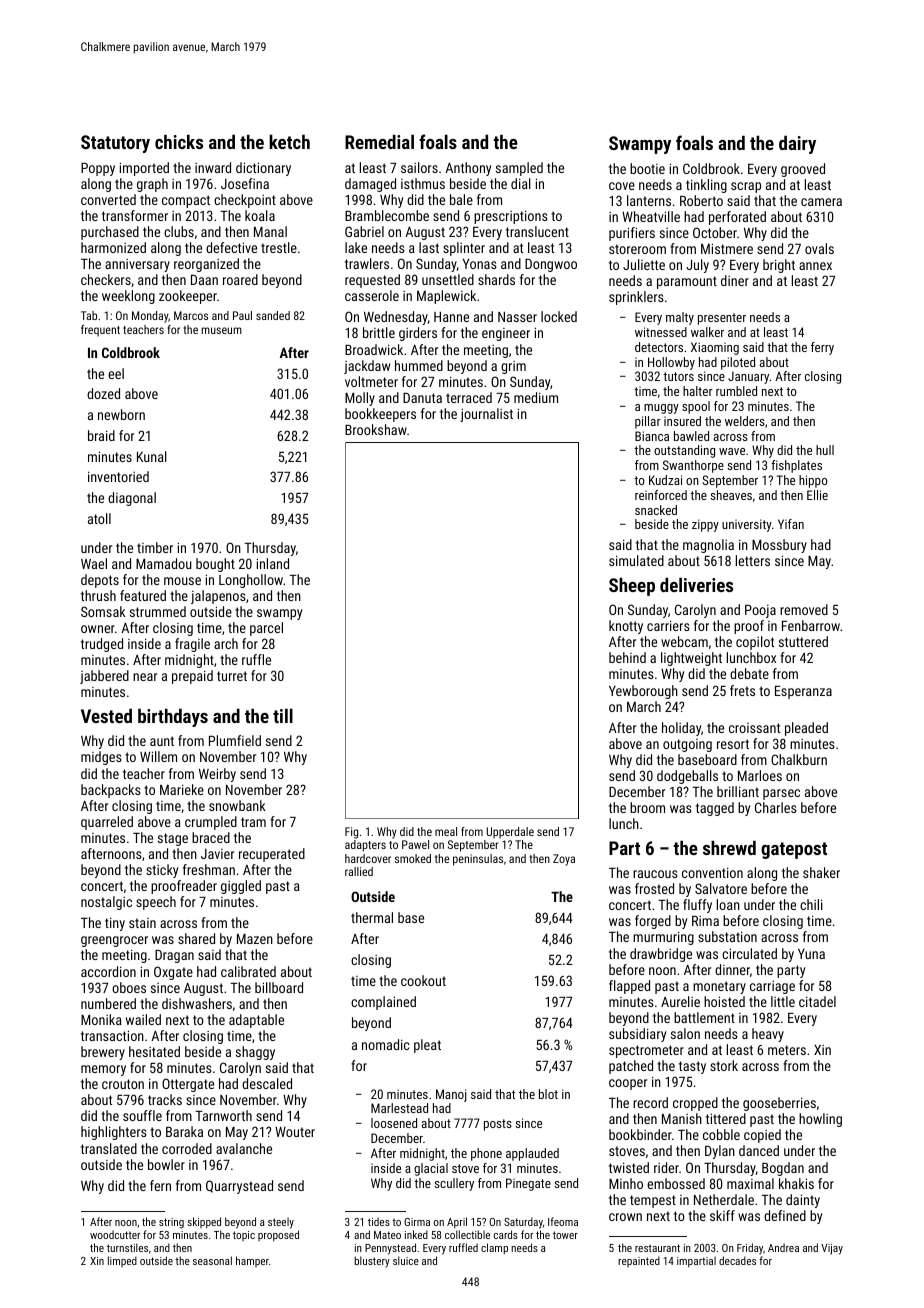 This document has width=924, height=1308. What do you see at coordinates (423, 980) in the document?
I see `cookout` at bounding box center [423, 980].
